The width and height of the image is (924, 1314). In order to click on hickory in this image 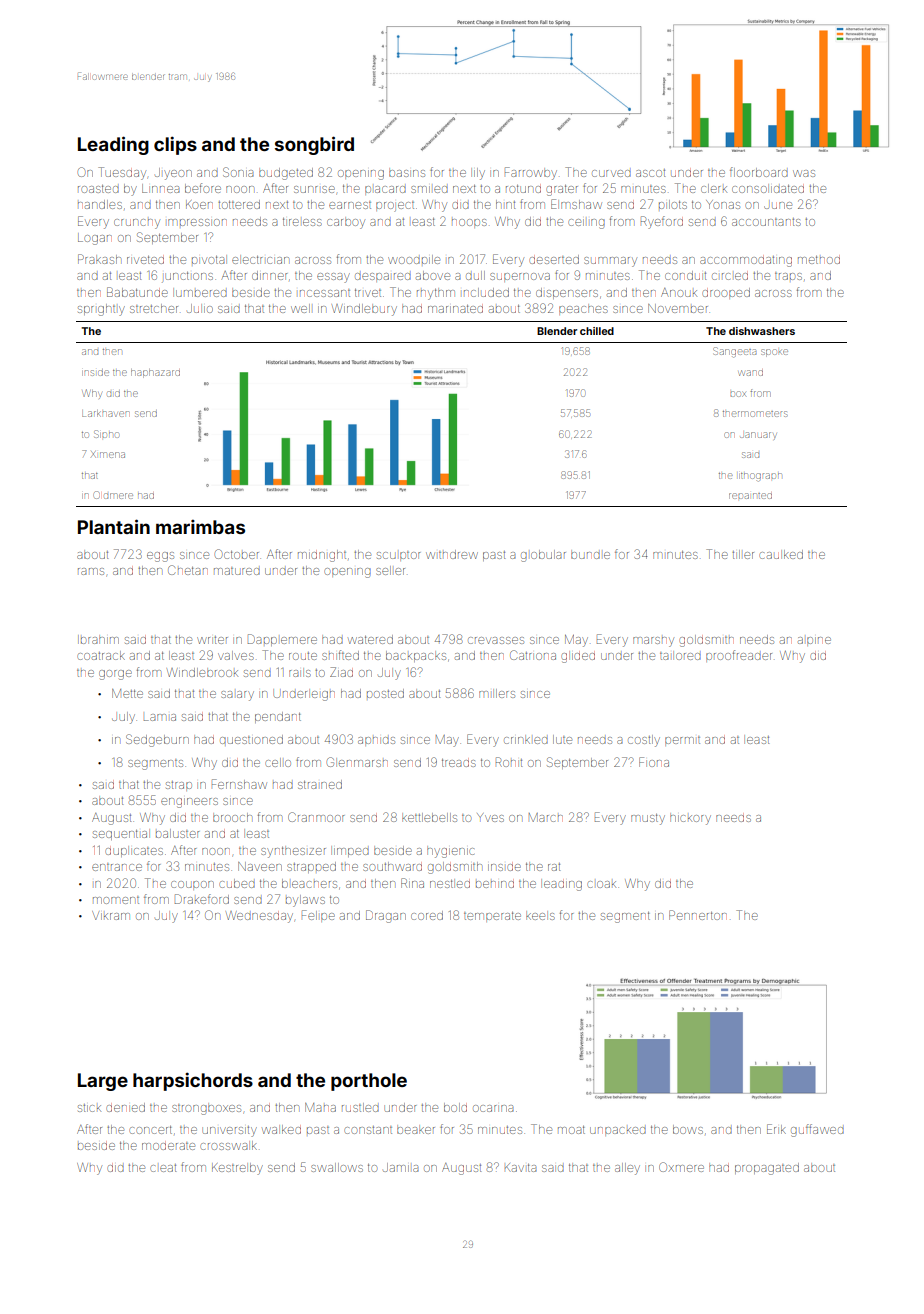, I will do `click(690, 819)`.
